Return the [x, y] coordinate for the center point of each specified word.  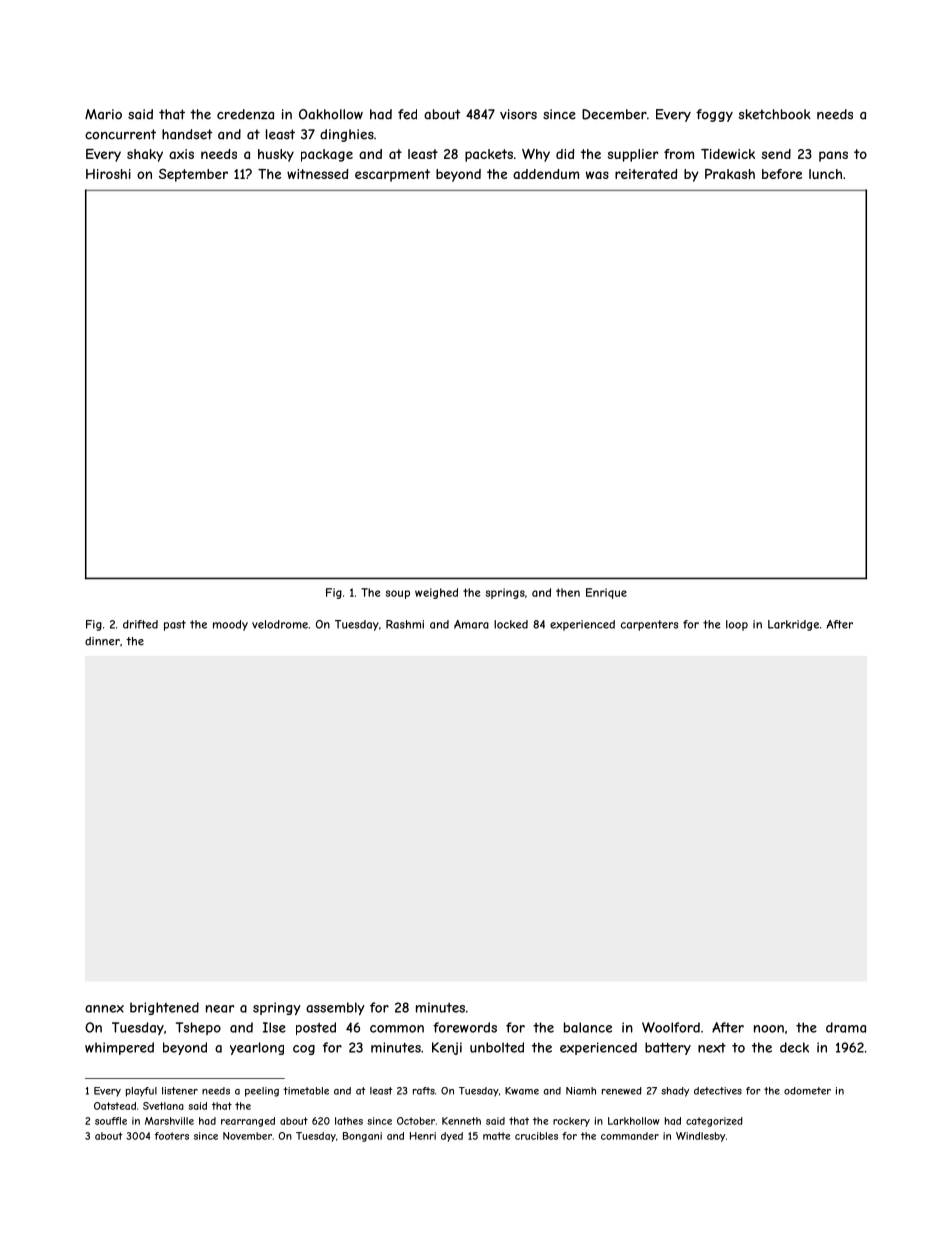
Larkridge [793, 625]
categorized [714, 1122]
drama [846, 1027]
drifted [140, 624]
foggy [714, 115]
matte [496, 1136]
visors [518, 114]
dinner [102, 641]
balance [588, 1027]
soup [398, 594]
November [247, 1136]
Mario [103, 114]
